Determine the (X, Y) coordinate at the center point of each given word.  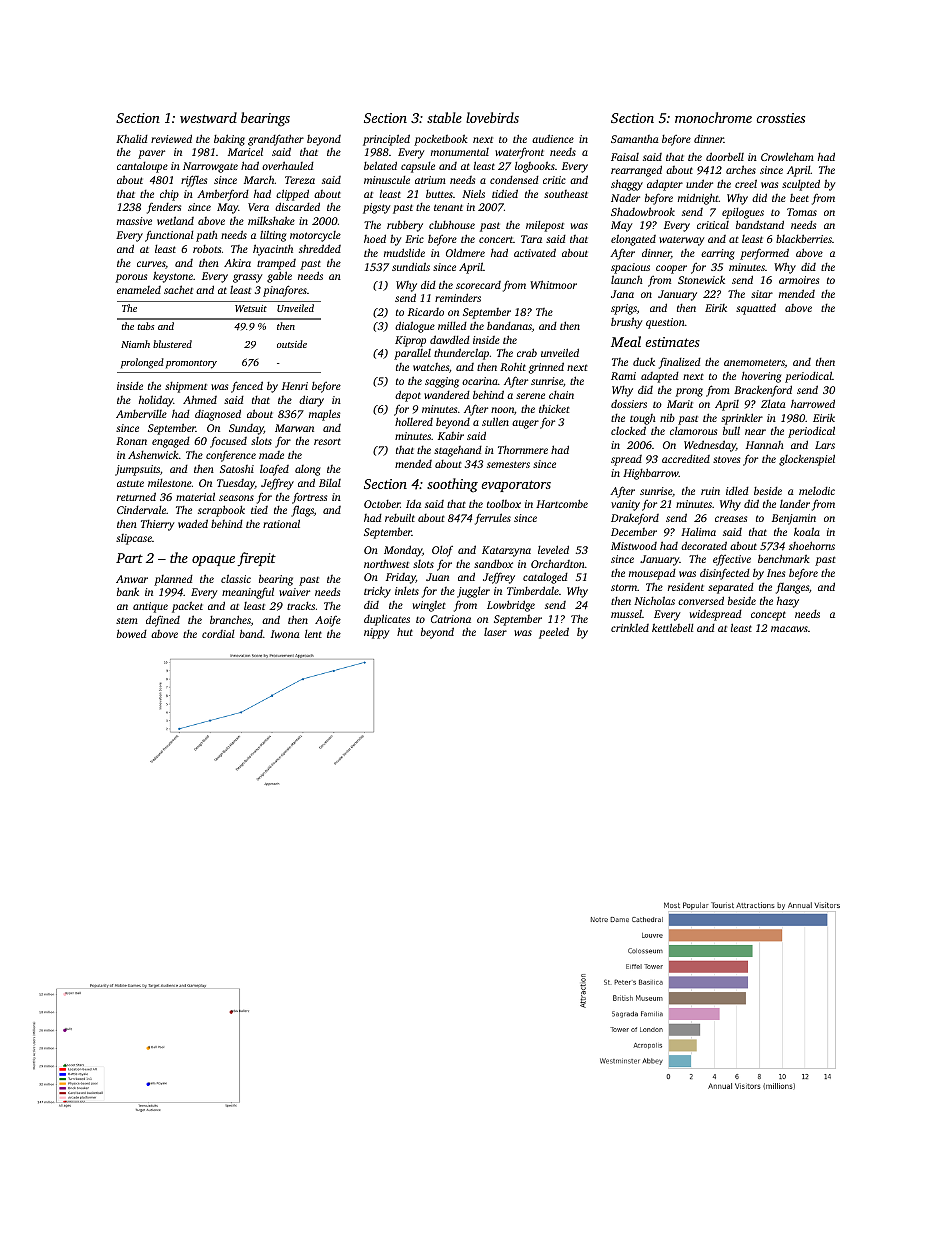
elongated (633, 240)
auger (525, 424)
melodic (817, 491)
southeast (566, 194)
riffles (194, 181)
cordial (218, 634)
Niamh (135, 344)
